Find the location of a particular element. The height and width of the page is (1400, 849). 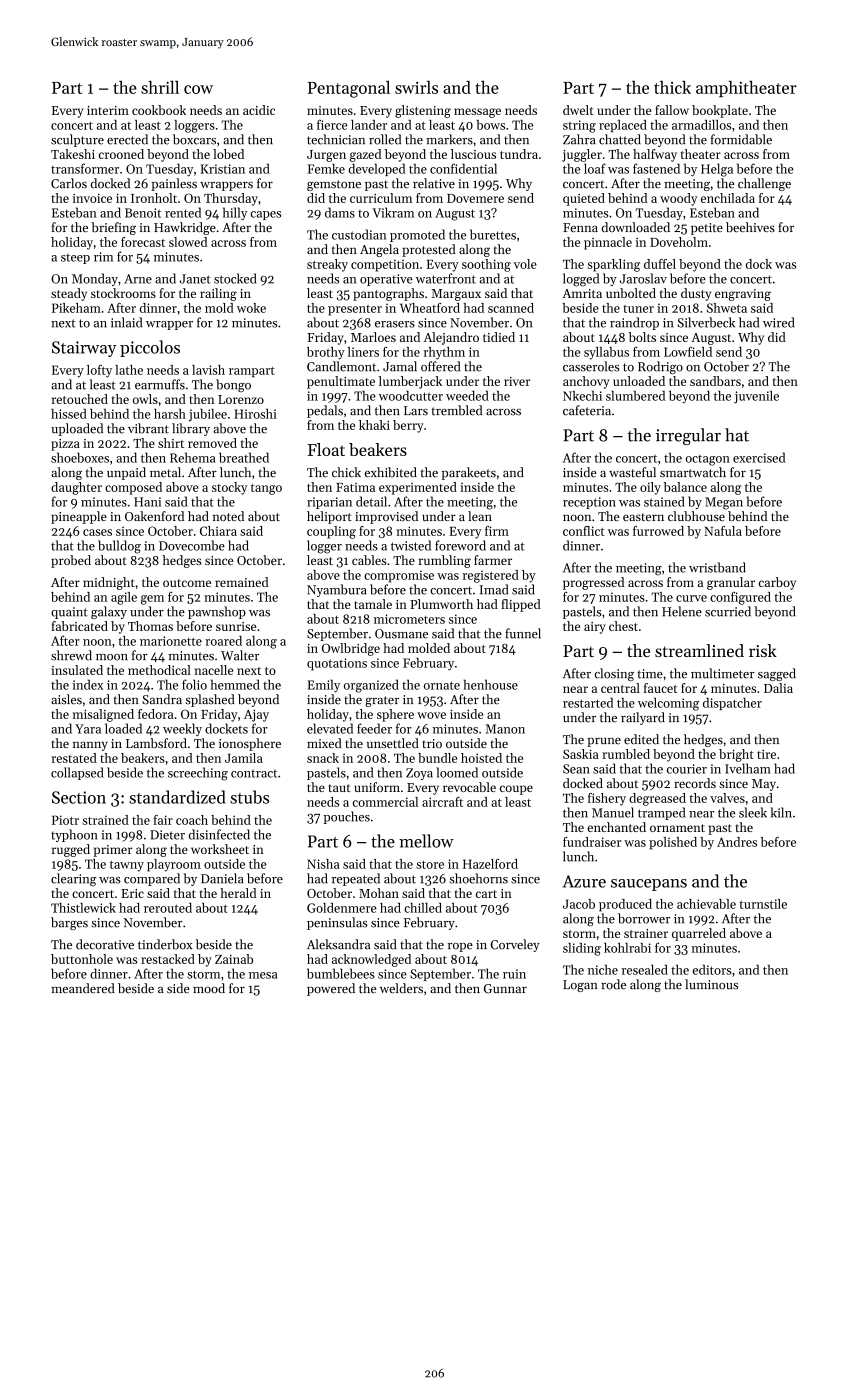

swirls is located at coordinates (416, 87).
